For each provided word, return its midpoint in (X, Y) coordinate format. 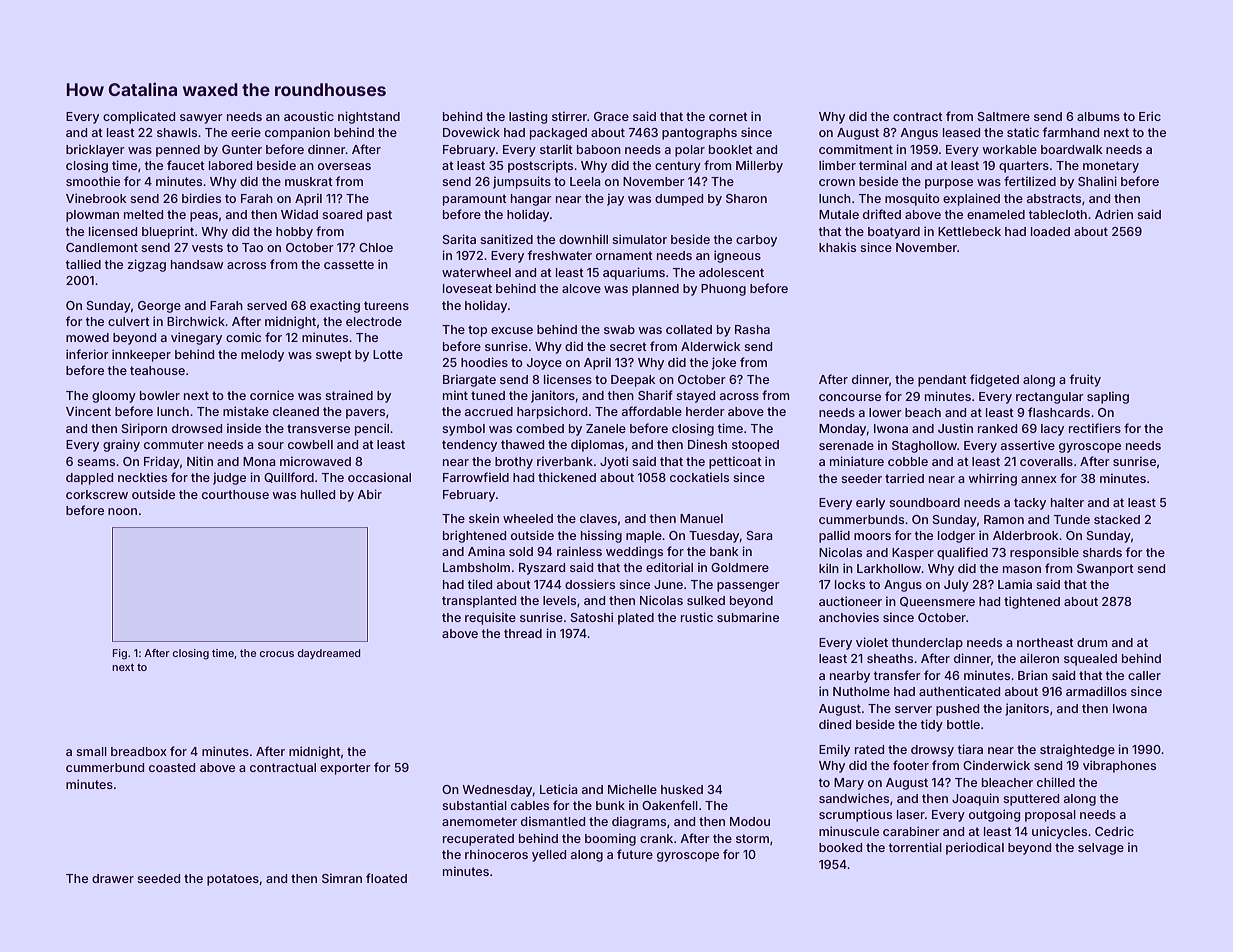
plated (636, 619)
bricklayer (95, 150)
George (159, 307)
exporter (345, 769)
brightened (474, 536)
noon (122, 511)
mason (1022, 569)
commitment (856, 149)
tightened (1032, 602)
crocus (277, 654)
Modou (750, 821)
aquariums (634, 273)
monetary (1111, 167)
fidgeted (994, 380)
